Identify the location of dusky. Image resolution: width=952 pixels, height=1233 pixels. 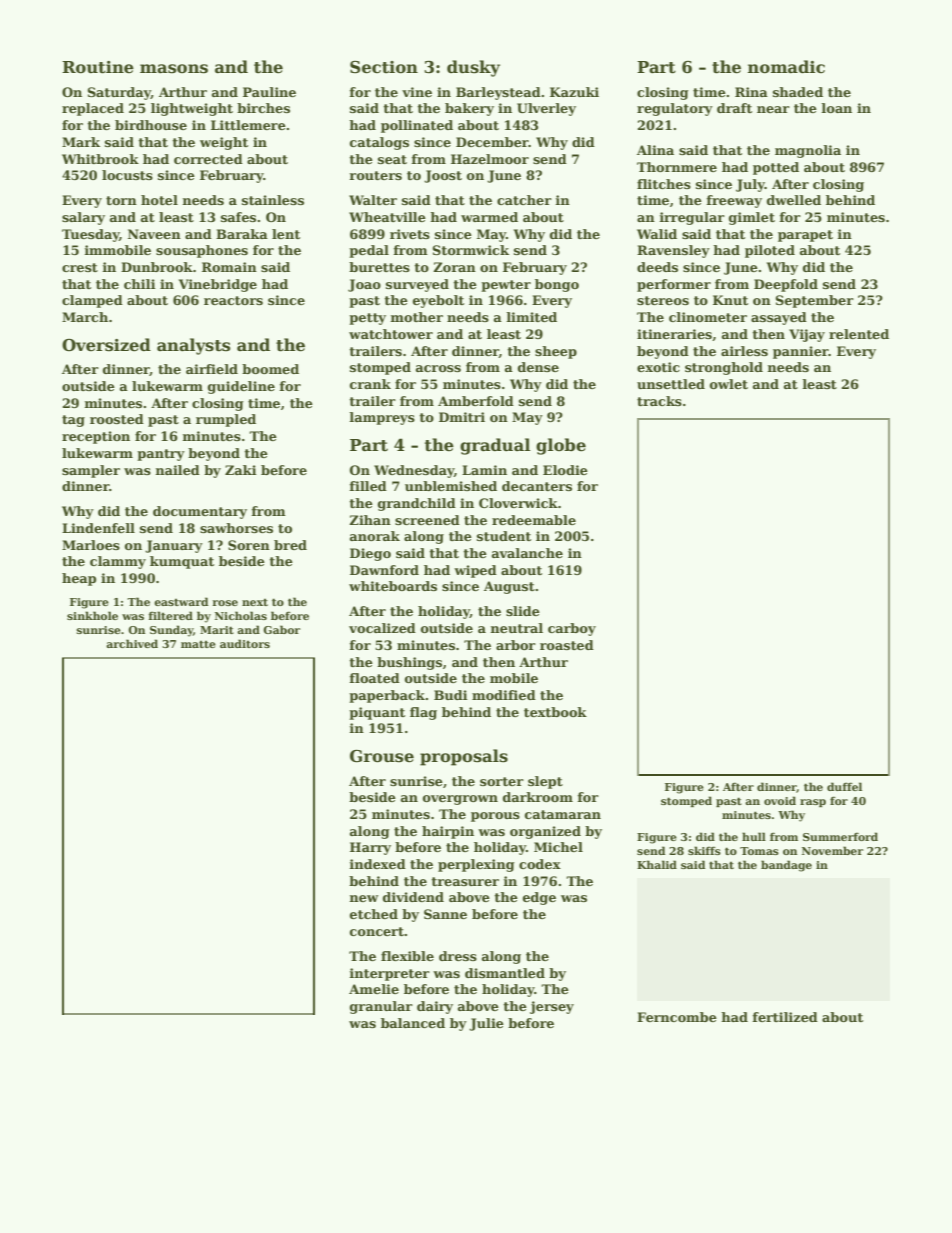
(473, 68).
